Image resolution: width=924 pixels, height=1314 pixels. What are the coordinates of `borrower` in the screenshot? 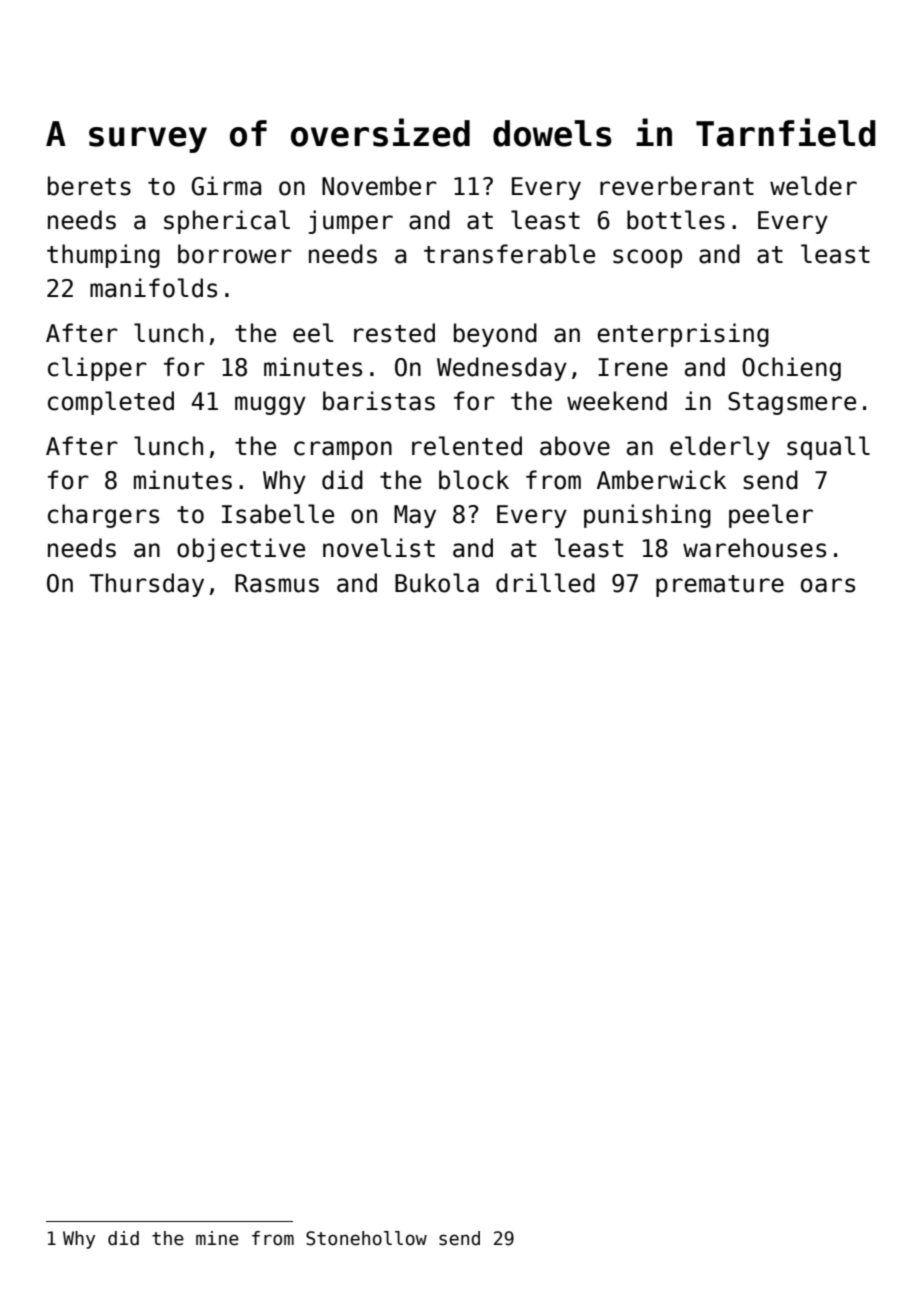 It's located at (235, 254).
